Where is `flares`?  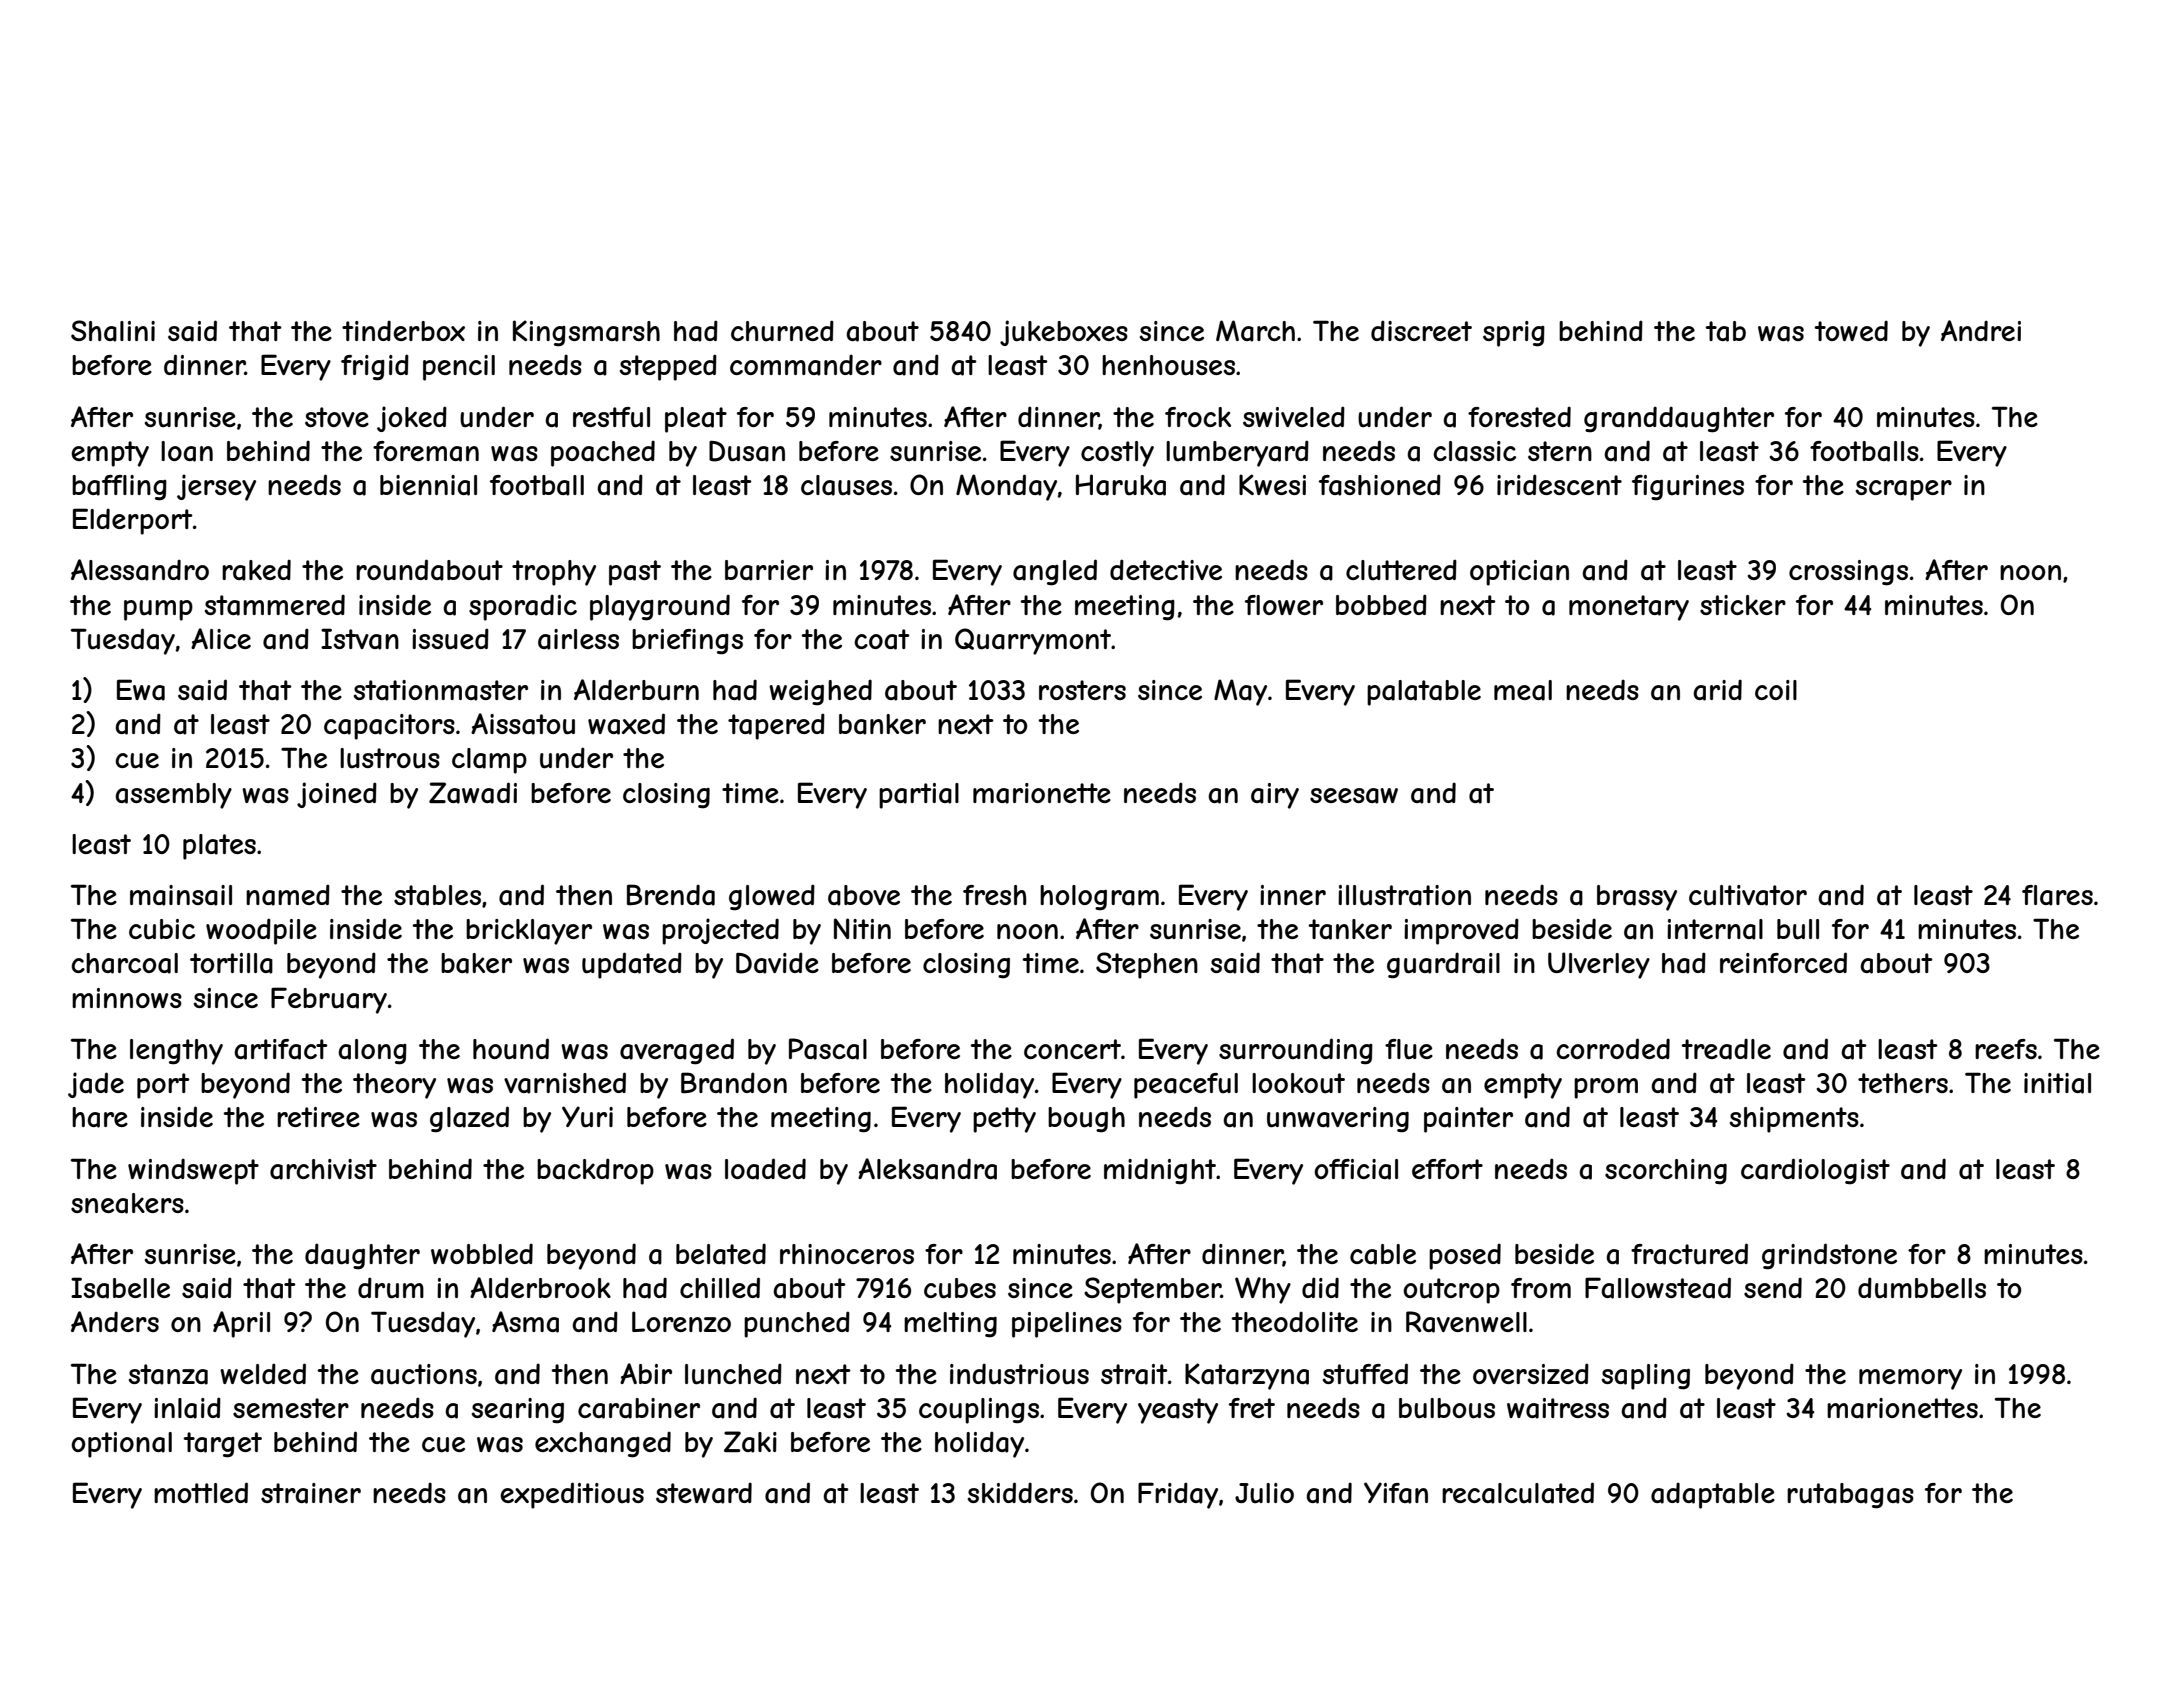 flares is located at coordinates (2057, 895).
